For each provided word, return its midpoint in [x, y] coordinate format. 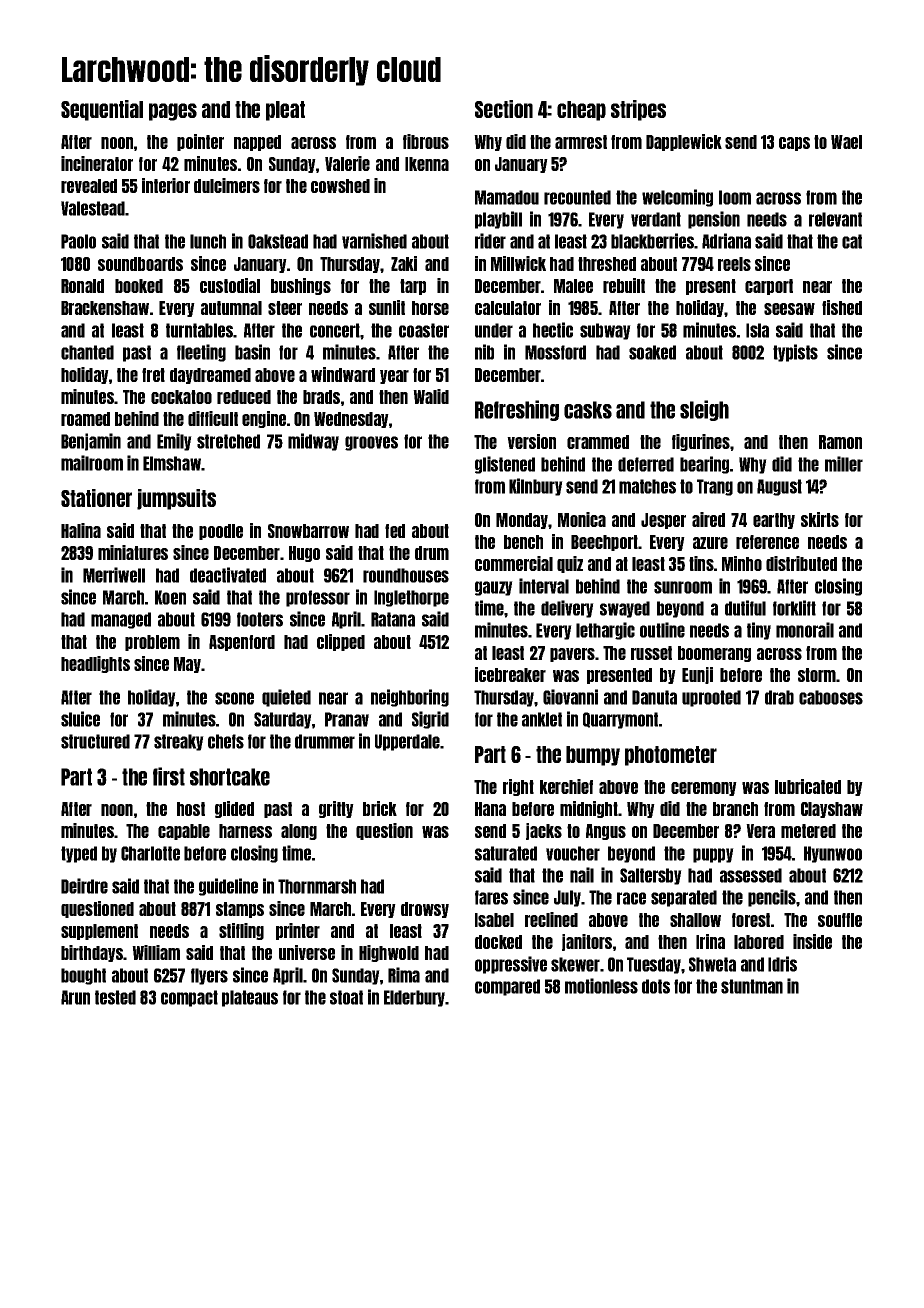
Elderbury [415, 998]
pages [173, 112]
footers [260, 619]
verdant [656, 219]
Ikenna [427, 164]
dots [656, 986]
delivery [567, 609]
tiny [759, 631]
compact [189, 998]
